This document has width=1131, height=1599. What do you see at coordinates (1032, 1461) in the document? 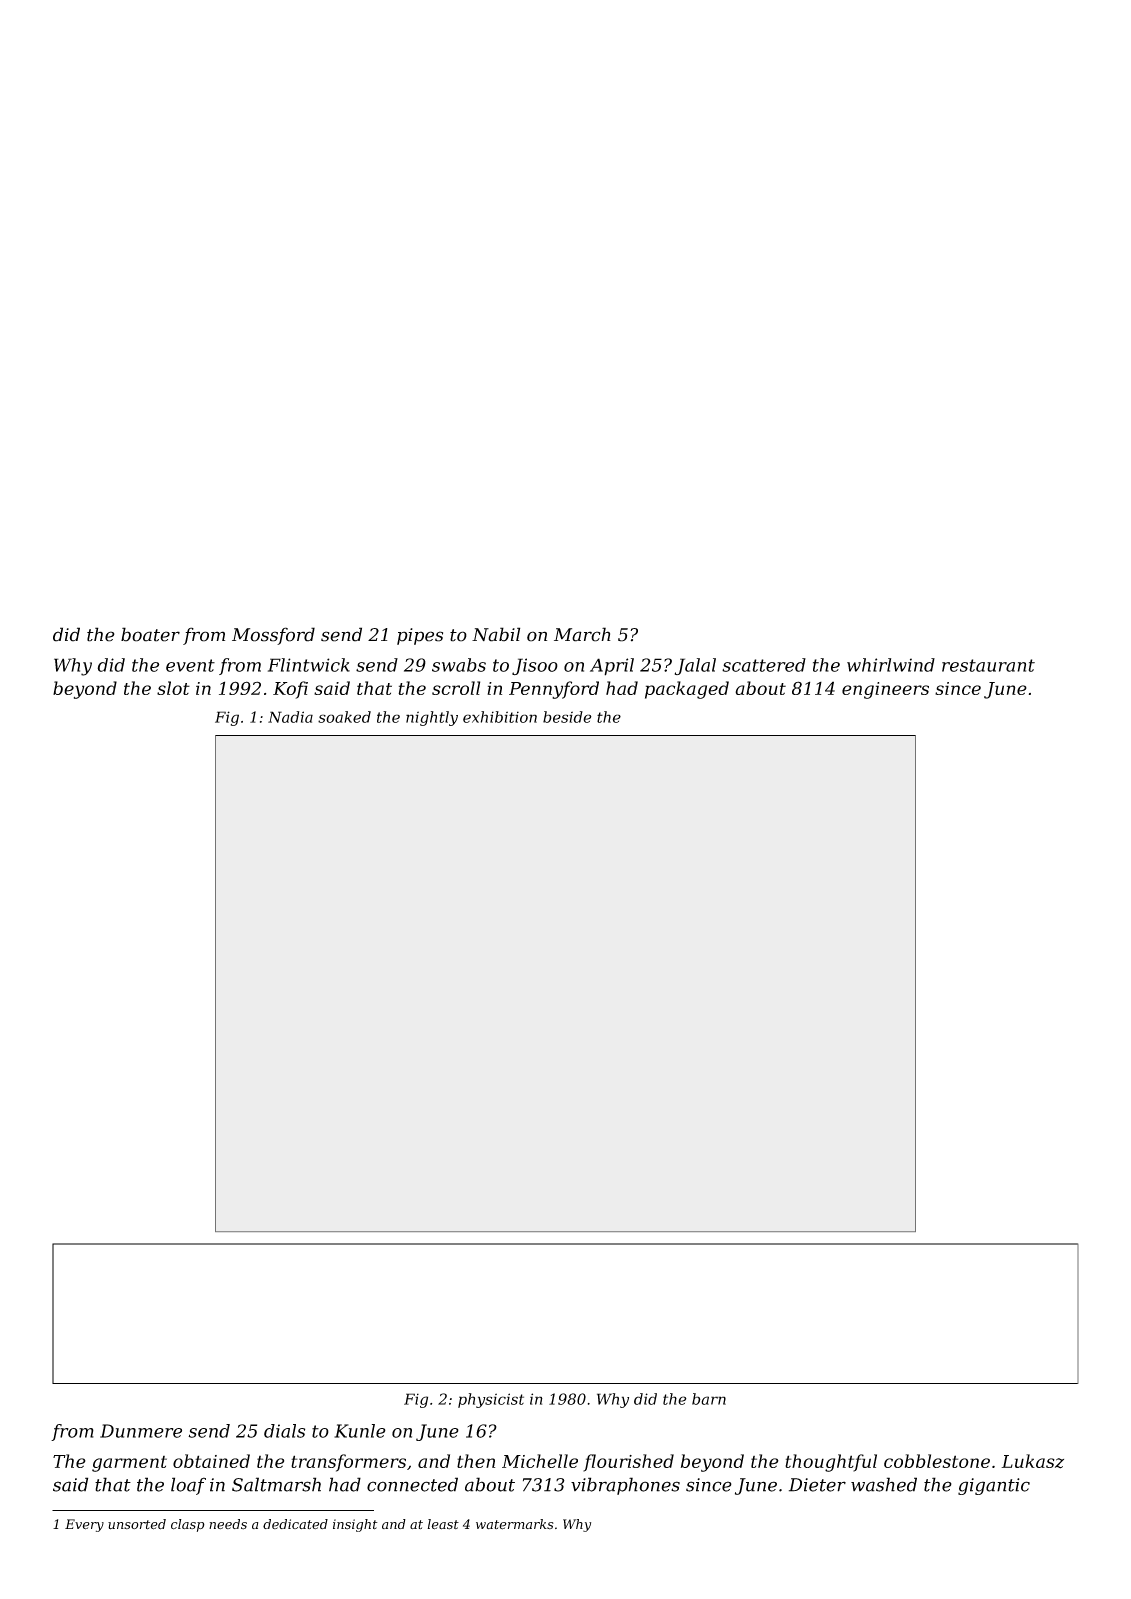
I see `Lukasz` at bounding box center [1032, 1461].
